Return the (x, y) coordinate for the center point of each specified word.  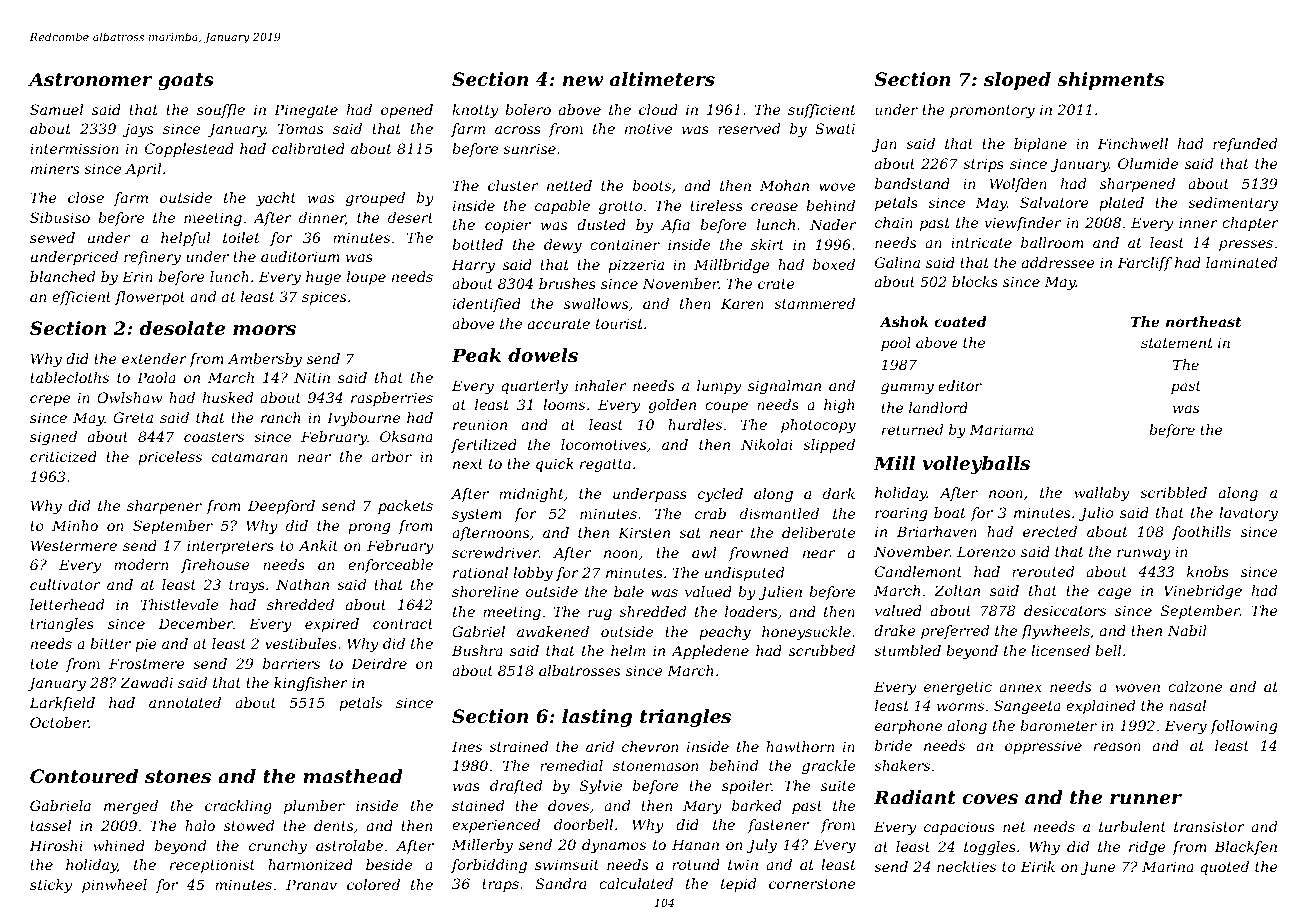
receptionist (212, 866)
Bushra (477, 650)
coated (960, 321)
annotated (185, 702)
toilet (241, 237)
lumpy (719, 387)
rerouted (1043, 571)
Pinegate (306, 111)
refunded (1245, 145)
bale (629, 591)
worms (960, 707)
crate (776, 284)
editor (960, 385)
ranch (280, 417)
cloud (658, 109)
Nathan (302, 584)
